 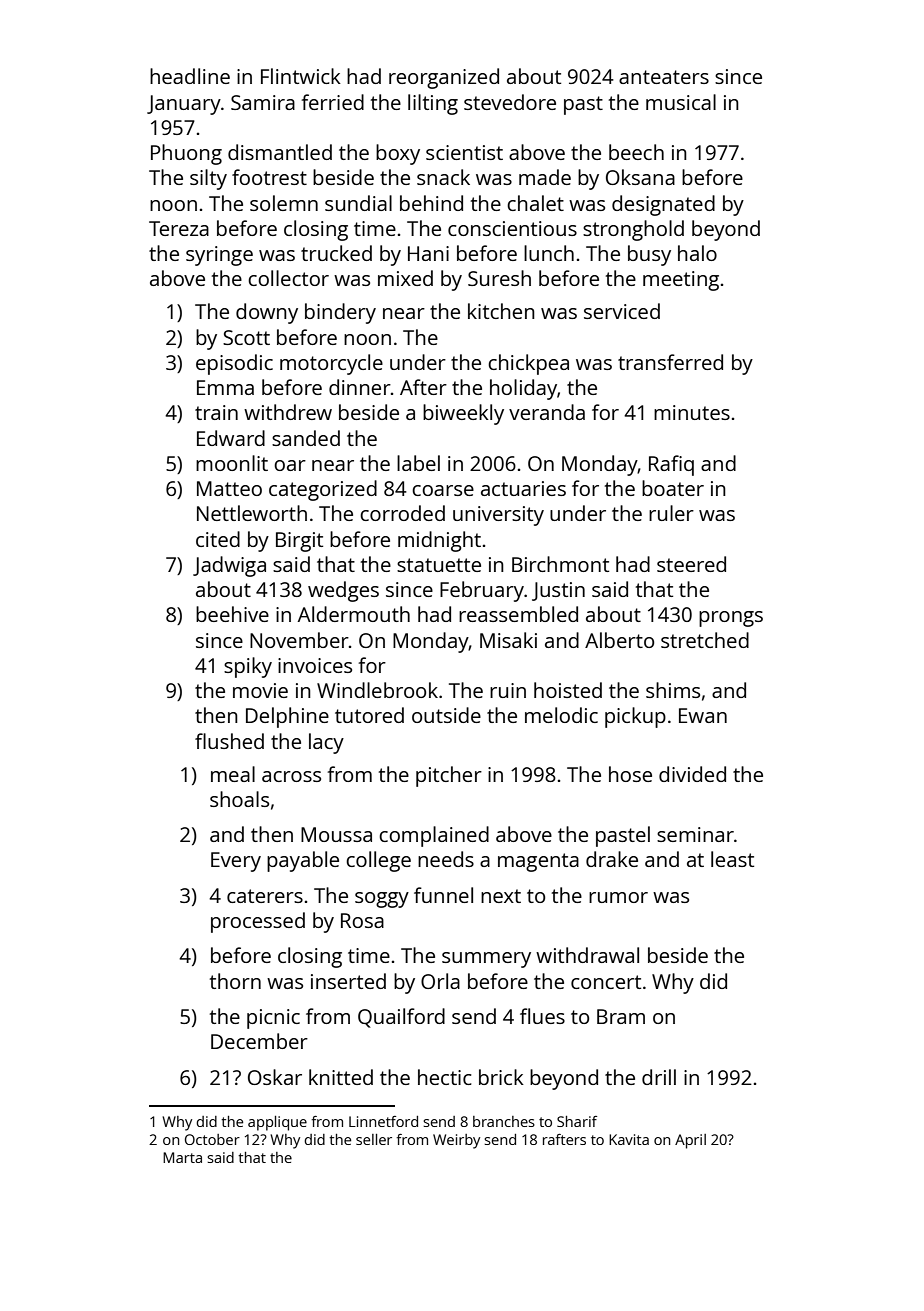 I want to click on anteaters, so click(x=664, y=77).
